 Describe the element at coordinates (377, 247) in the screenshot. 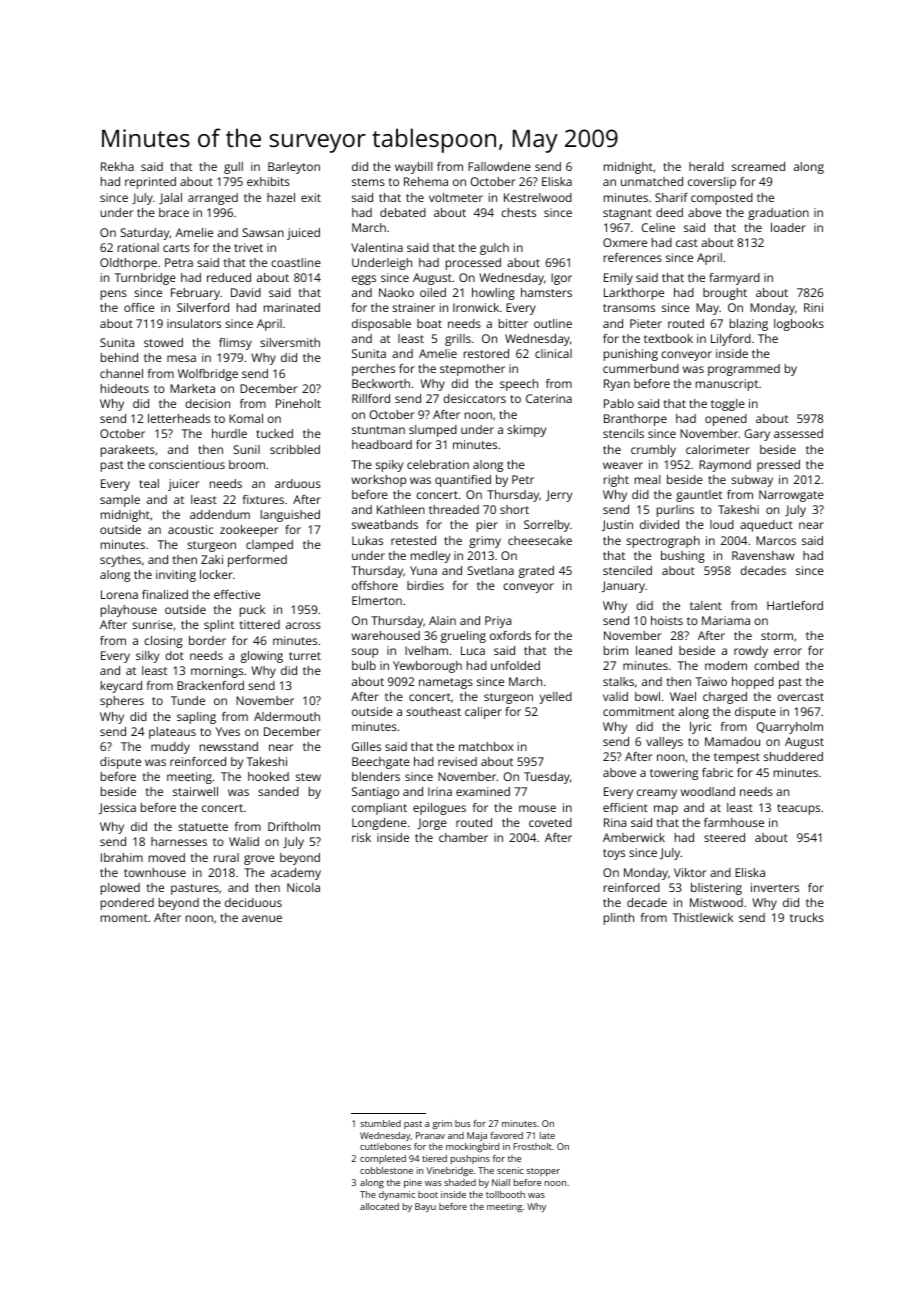

I see `Valentina` at that location.
